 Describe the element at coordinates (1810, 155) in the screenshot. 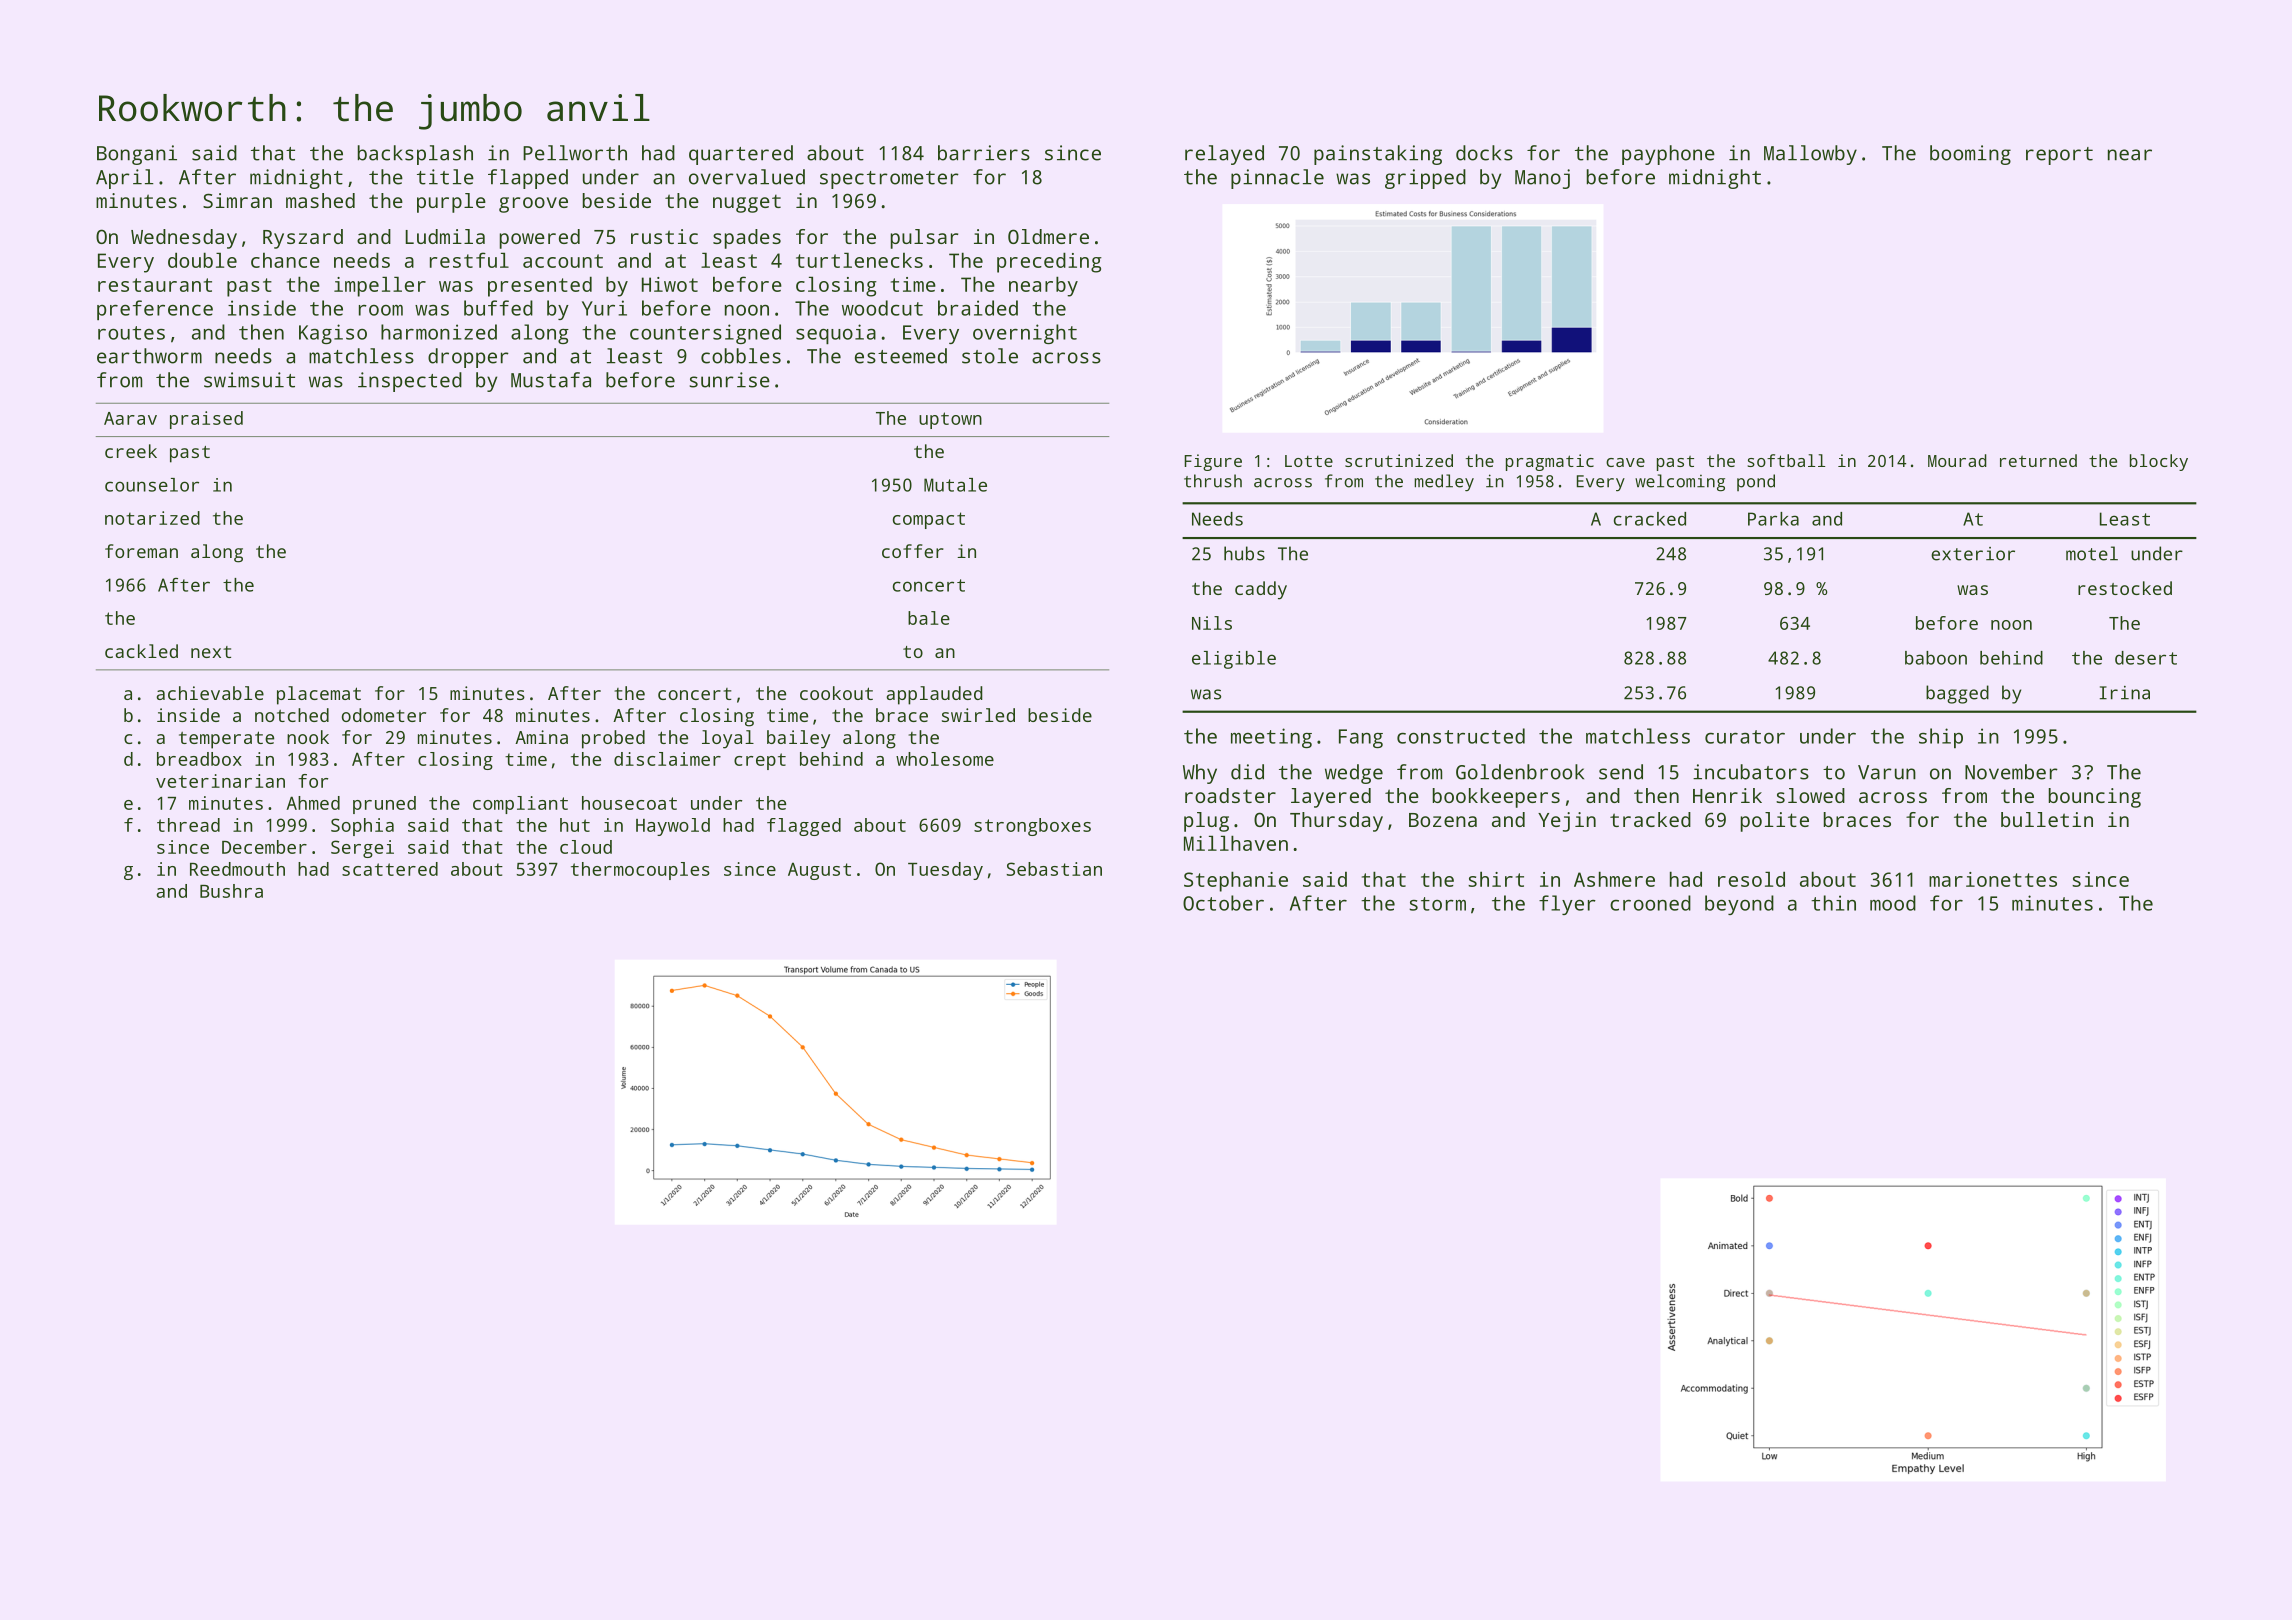

I see `Mallowby` at that location.
